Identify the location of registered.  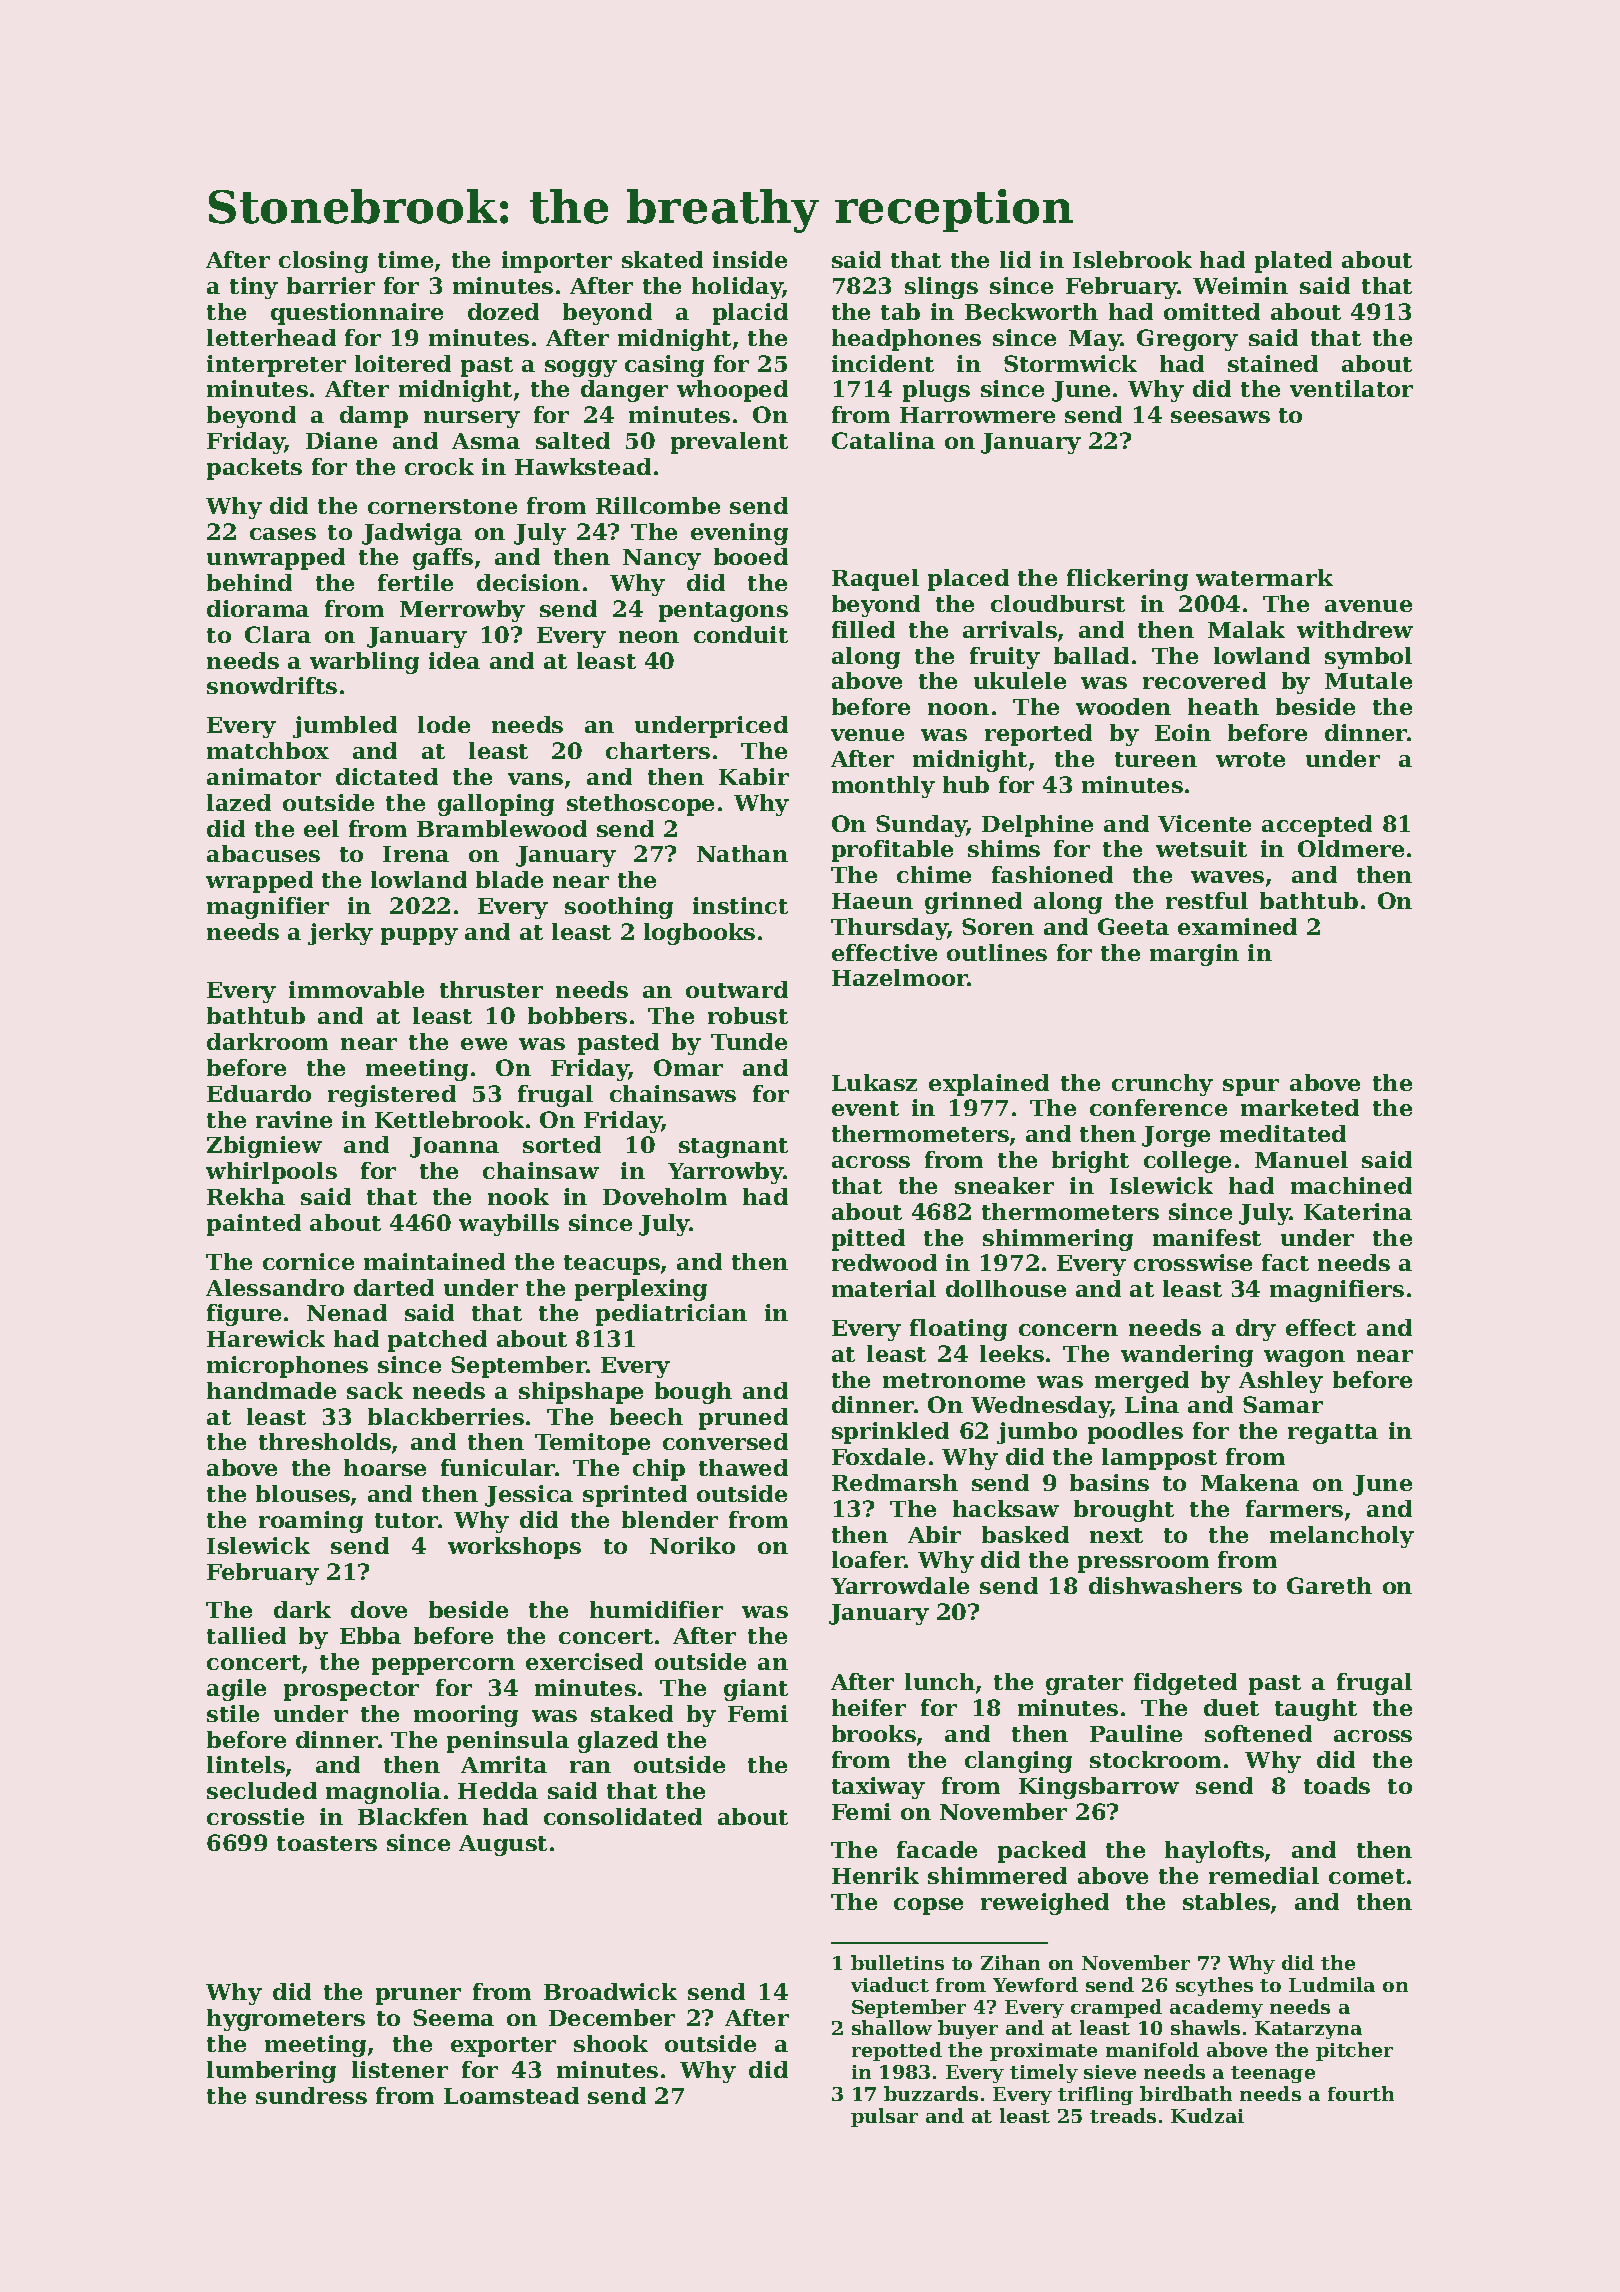
(392, 1096).
